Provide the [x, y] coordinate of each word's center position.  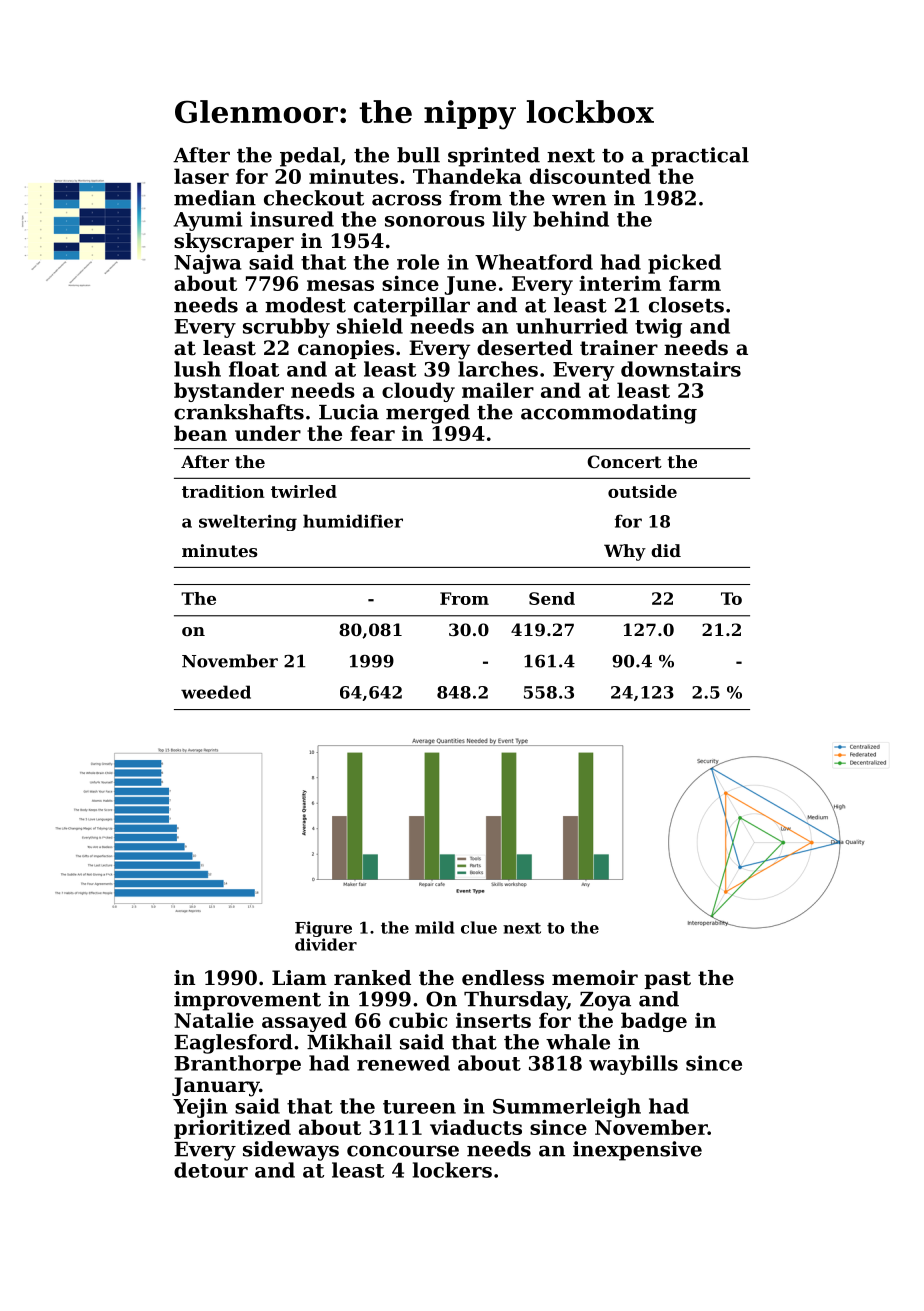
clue [479, 927]
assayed [304, 1022]
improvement [247, 1001]
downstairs [681, 369]
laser [201, 176]
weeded [216, 692]
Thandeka [467, 176]
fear [373, 433]
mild [434, 927]
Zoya [605, 1001]
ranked [372, 978]
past [667, 980]
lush [197, 369]
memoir [595, 978]
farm [695, 283]
